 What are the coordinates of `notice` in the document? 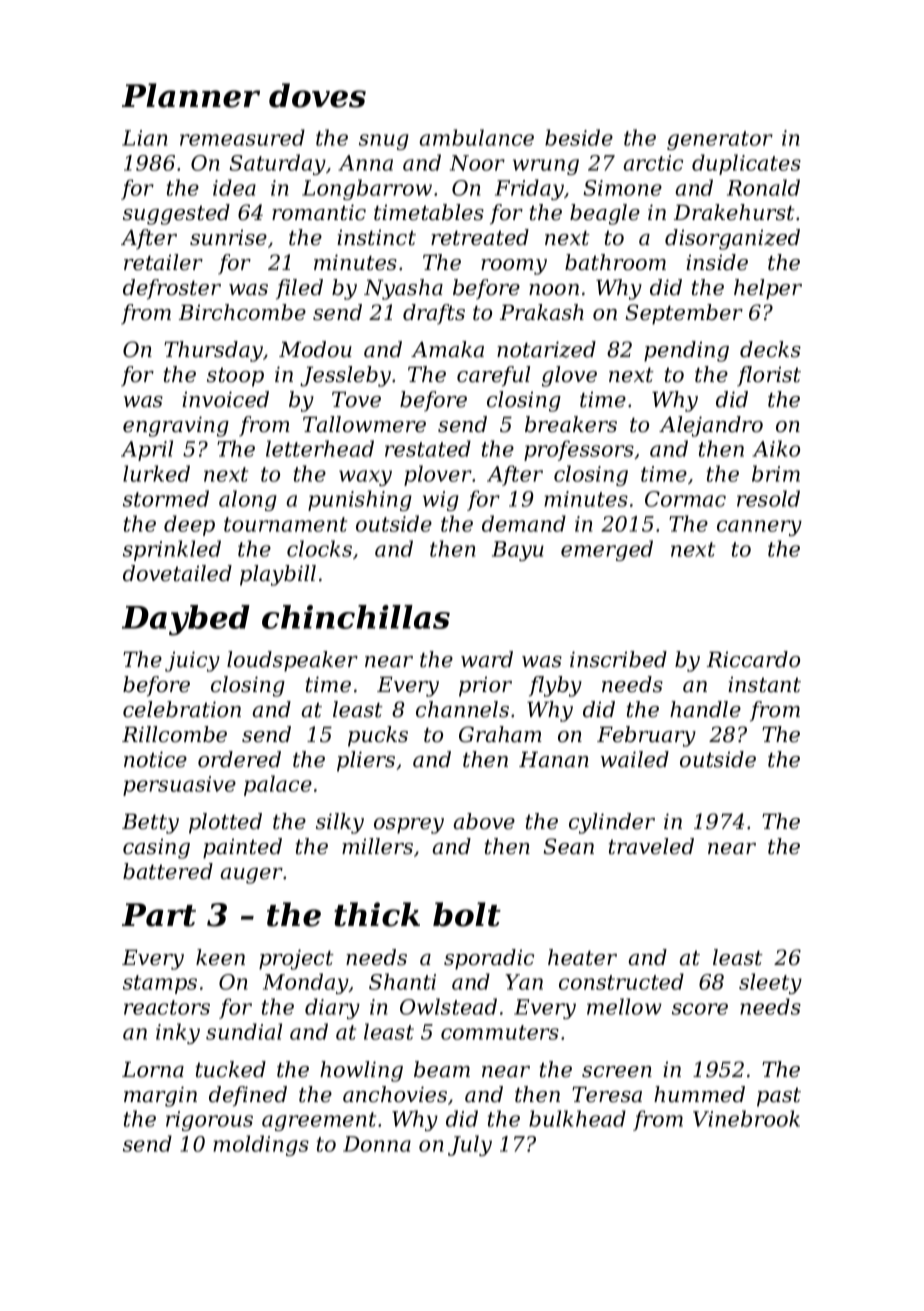 It's located at (155, 759).
